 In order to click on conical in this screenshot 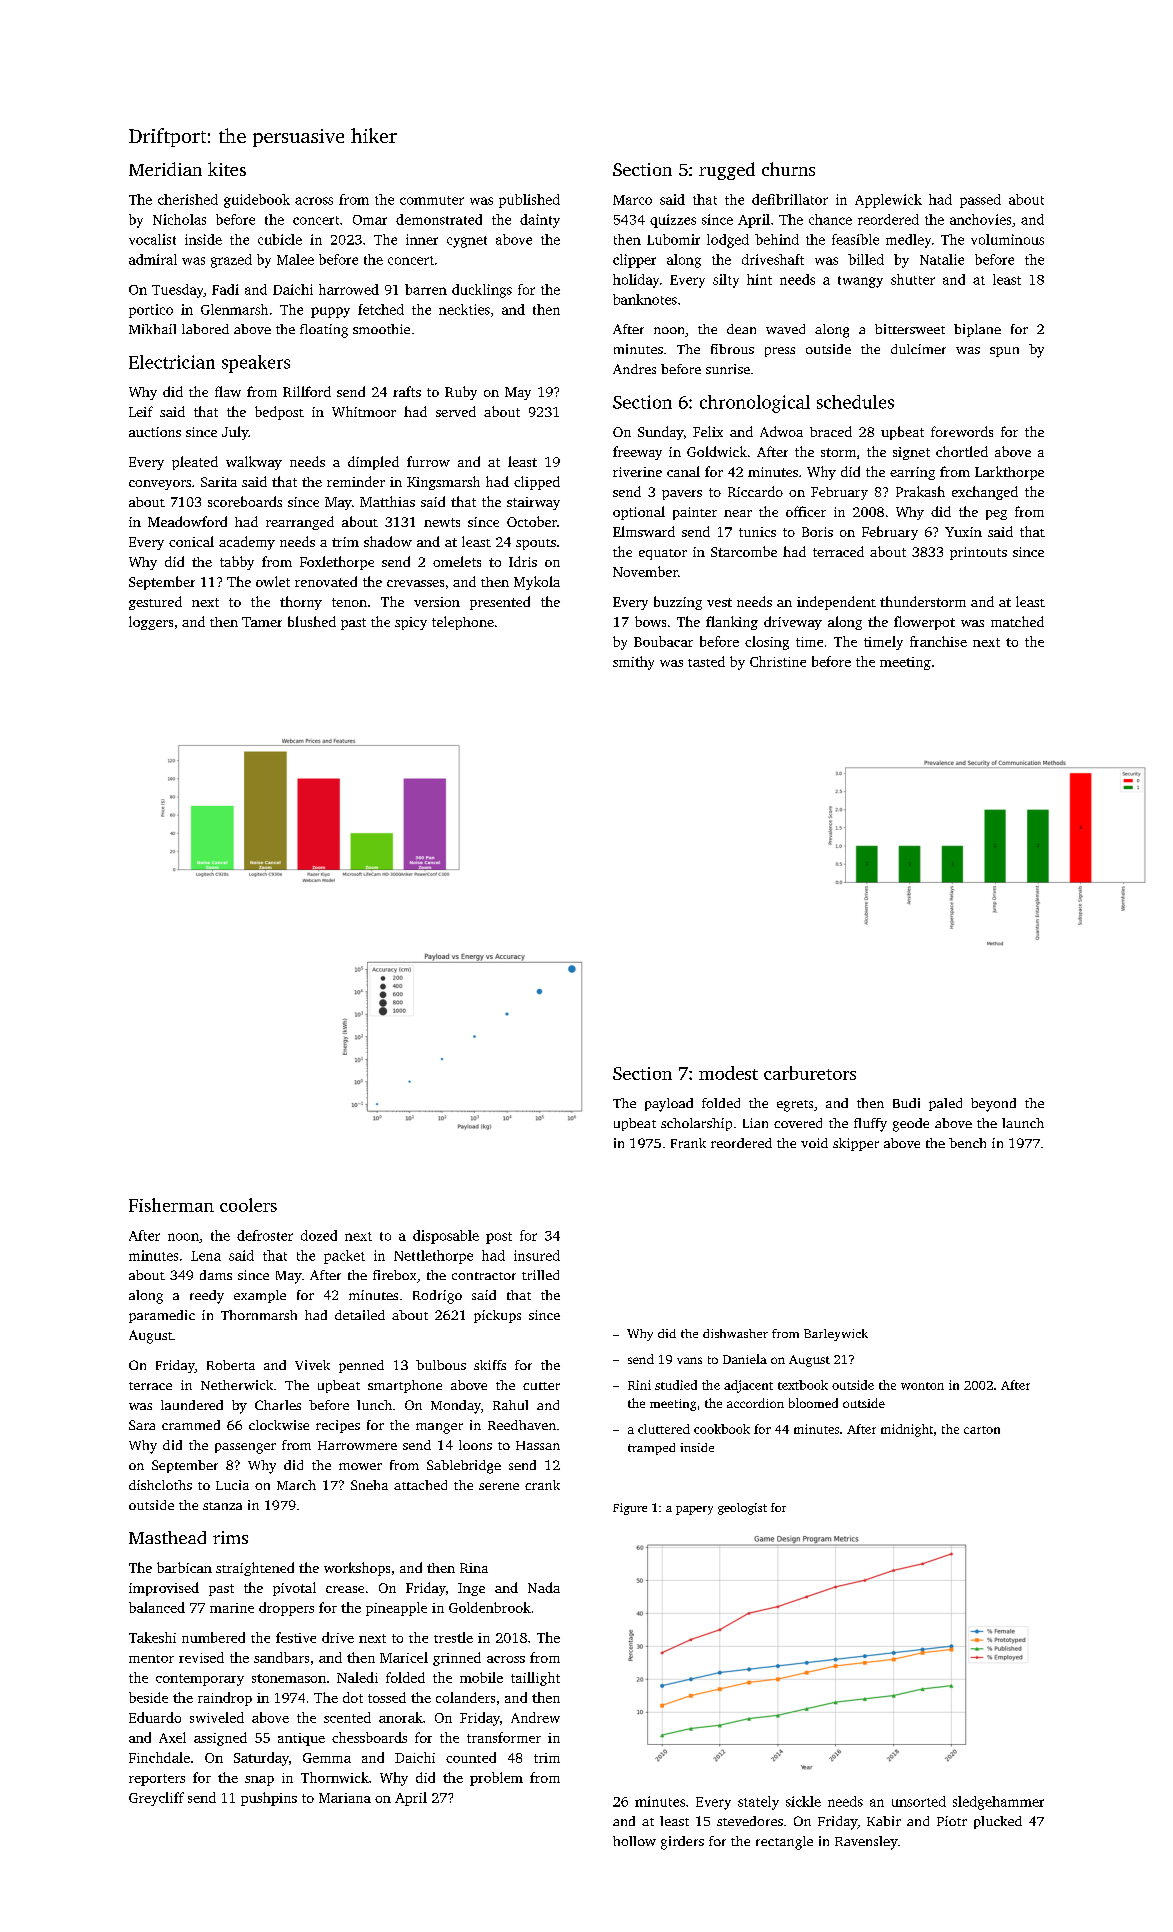, I will do `click(191, 541)`.
